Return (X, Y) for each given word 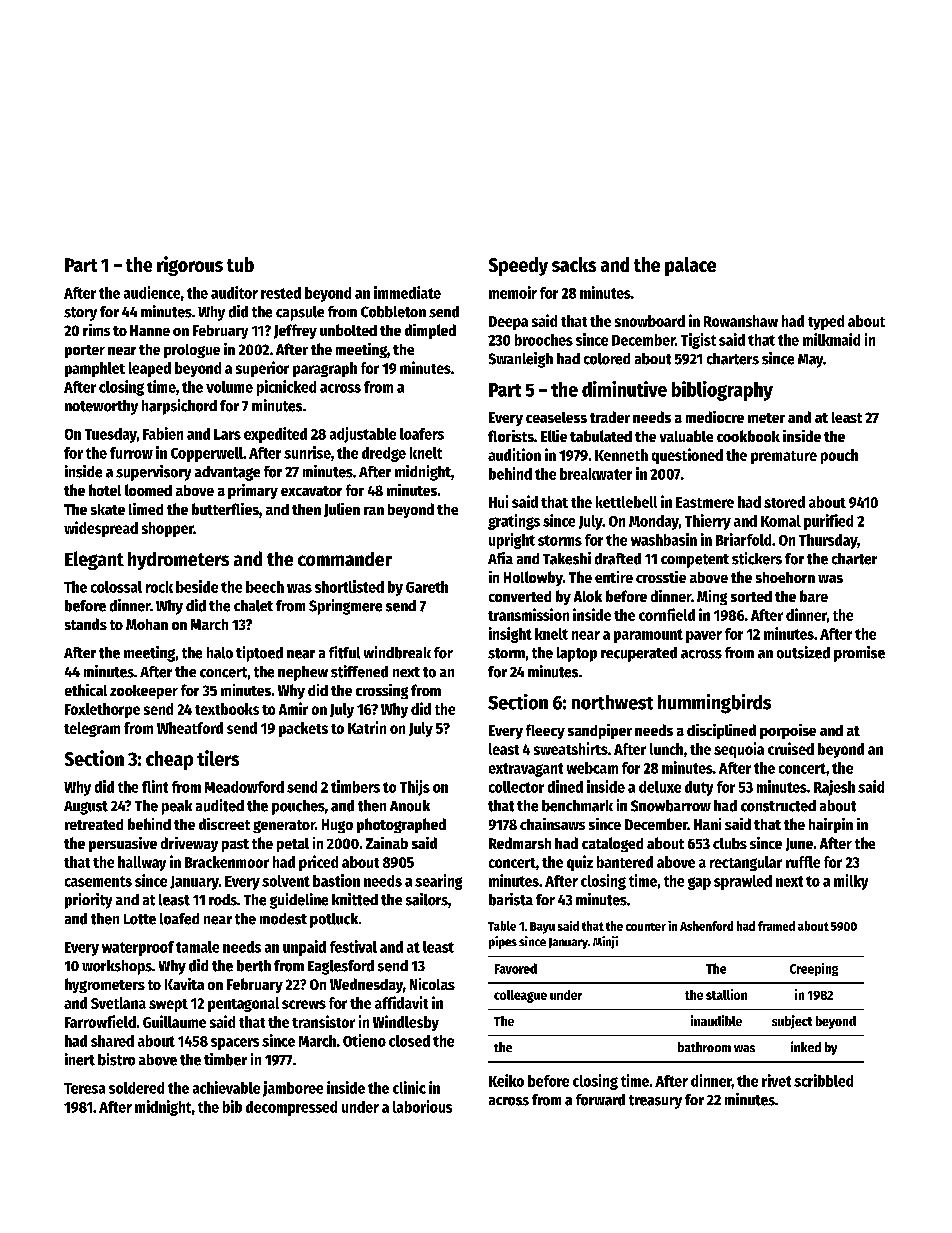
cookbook (748, 436)
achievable (226, 1087)
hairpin (831, 825)
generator (284, 826)
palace (690, 266)
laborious (422, 1106)
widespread (101, 529)
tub (240, 264)
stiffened (359, 671)
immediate (407, 292)
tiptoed (259, 654)
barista (511, 899)
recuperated (639, 654)
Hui (498, 501)
